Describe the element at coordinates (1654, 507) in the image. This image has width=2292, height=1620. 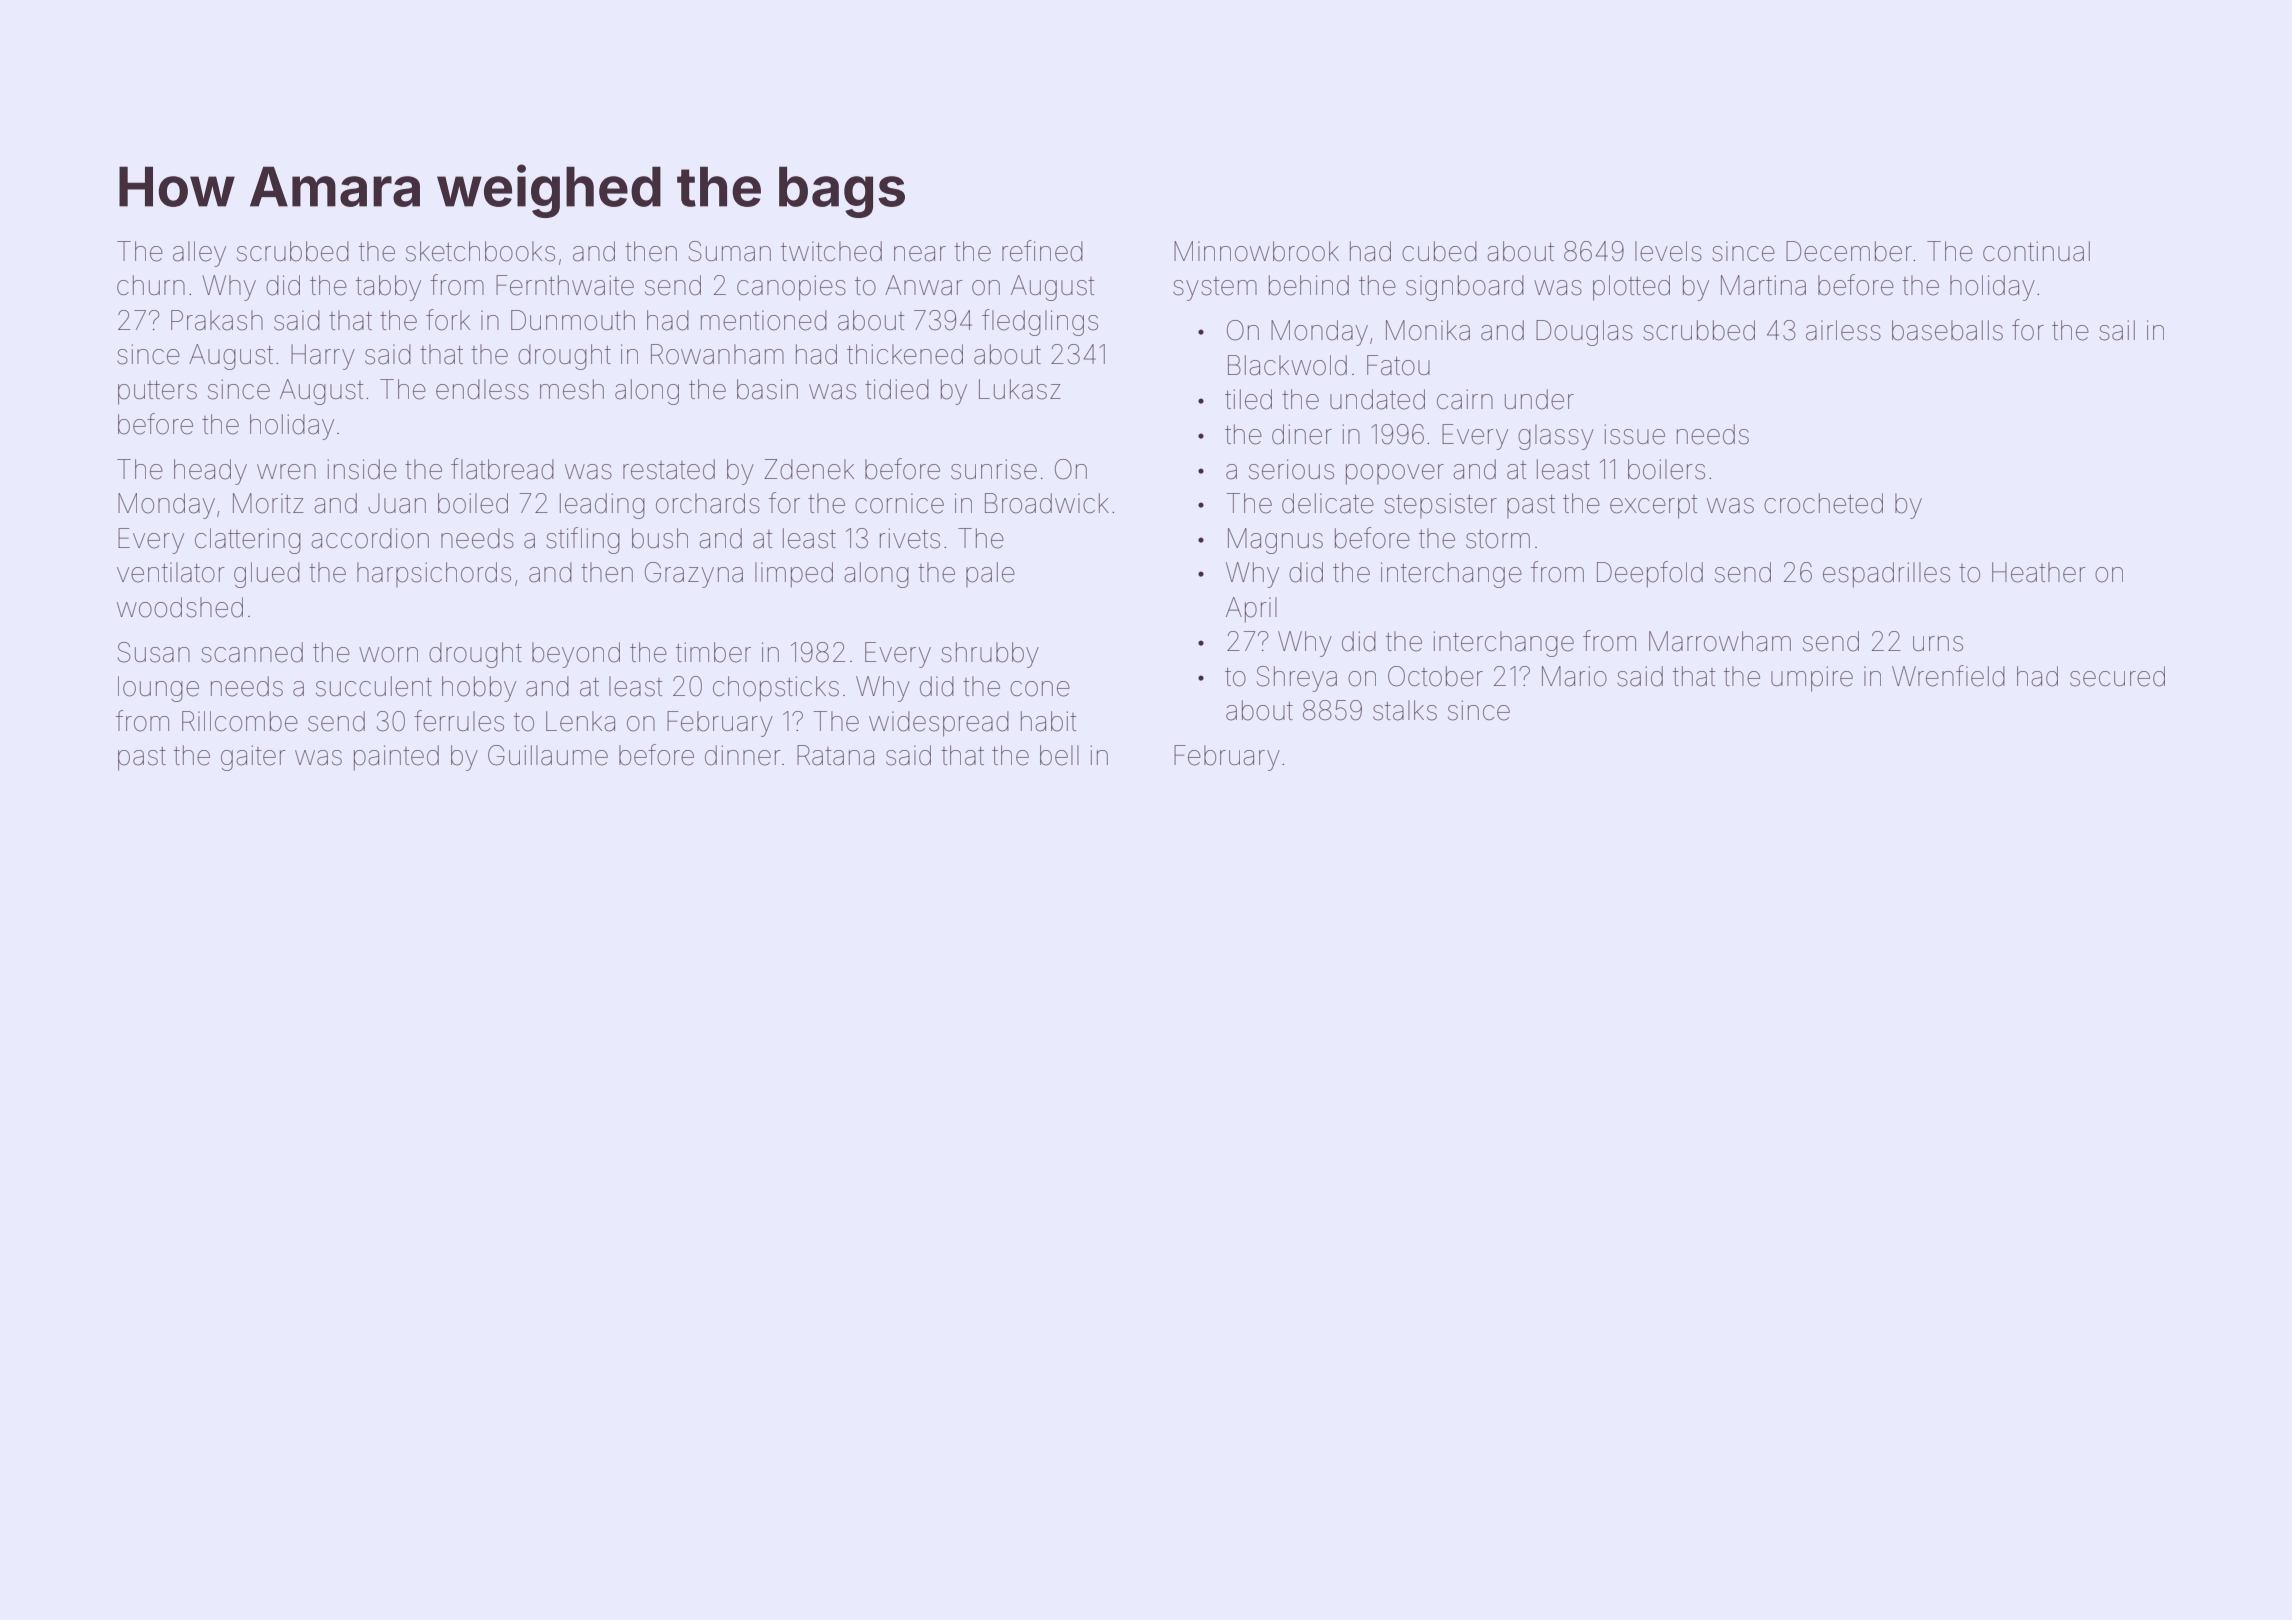
I see `excerpt` at that location.
